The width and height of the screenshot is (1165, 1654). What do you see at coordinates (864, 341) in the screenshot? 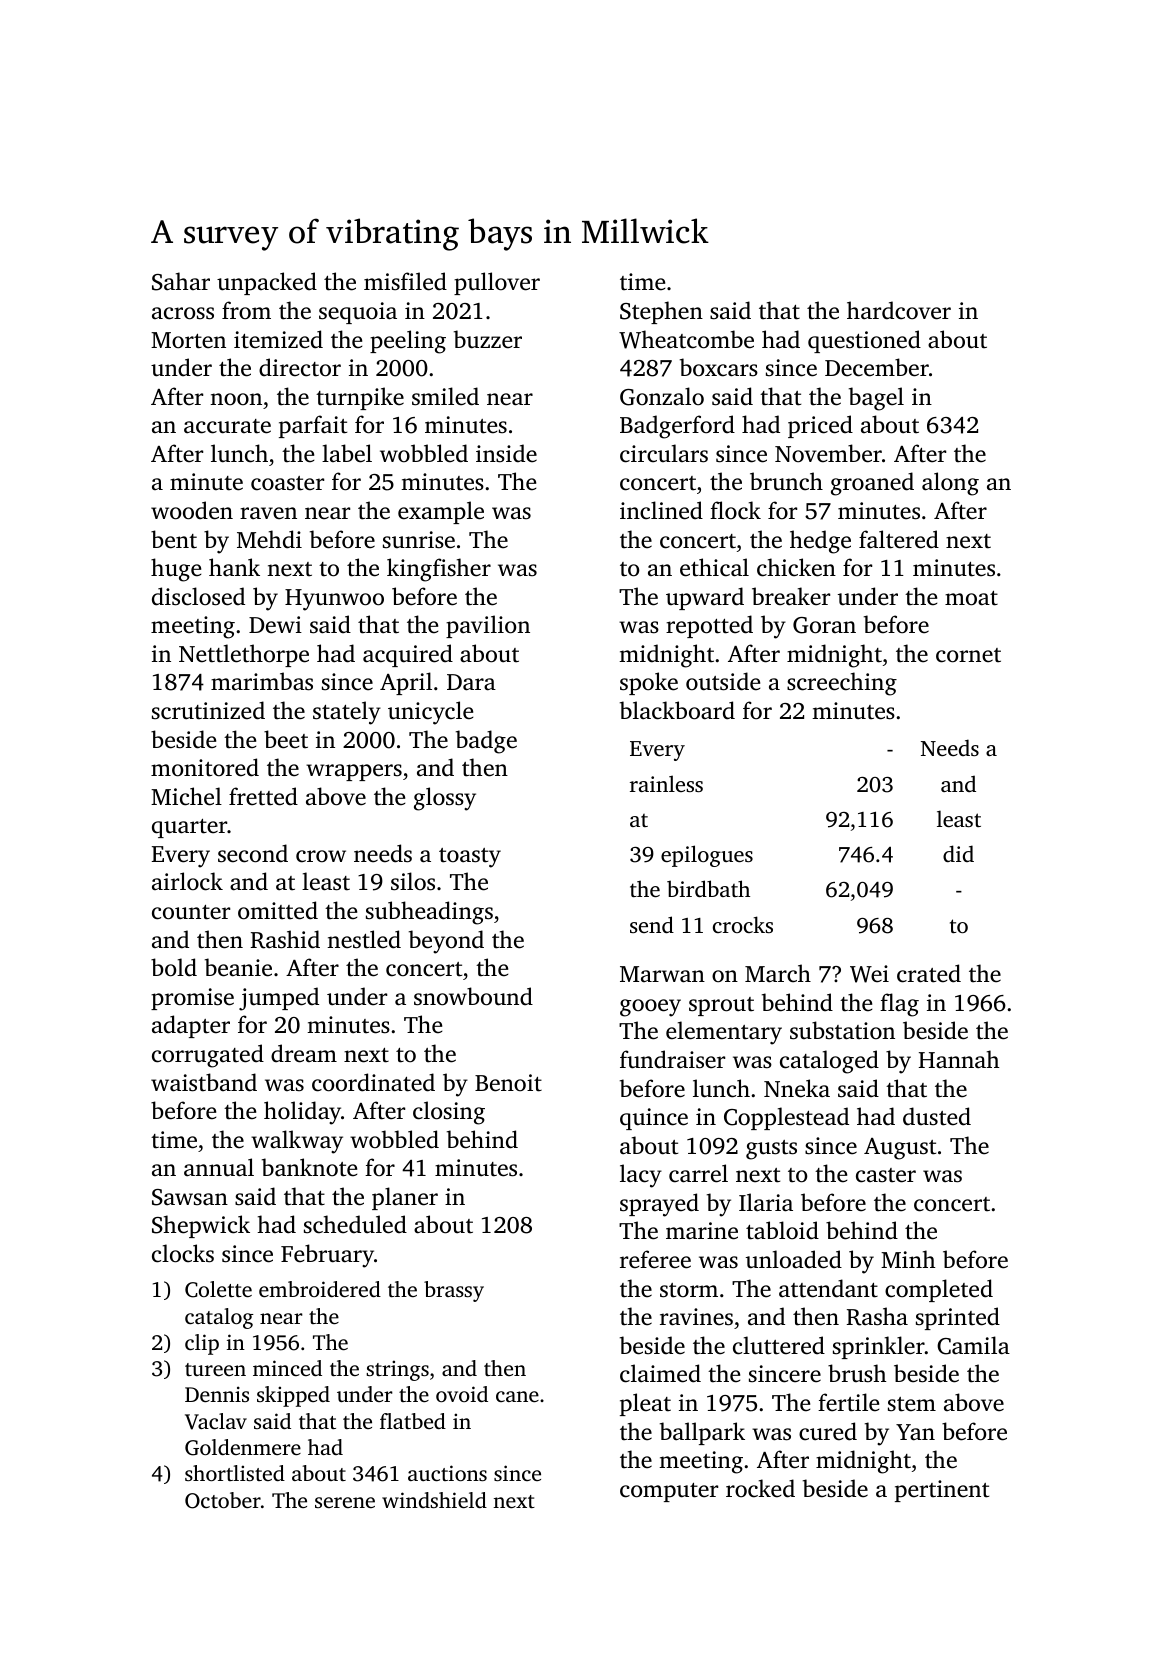
I see `questioned` at bounding box center [864, 341].
